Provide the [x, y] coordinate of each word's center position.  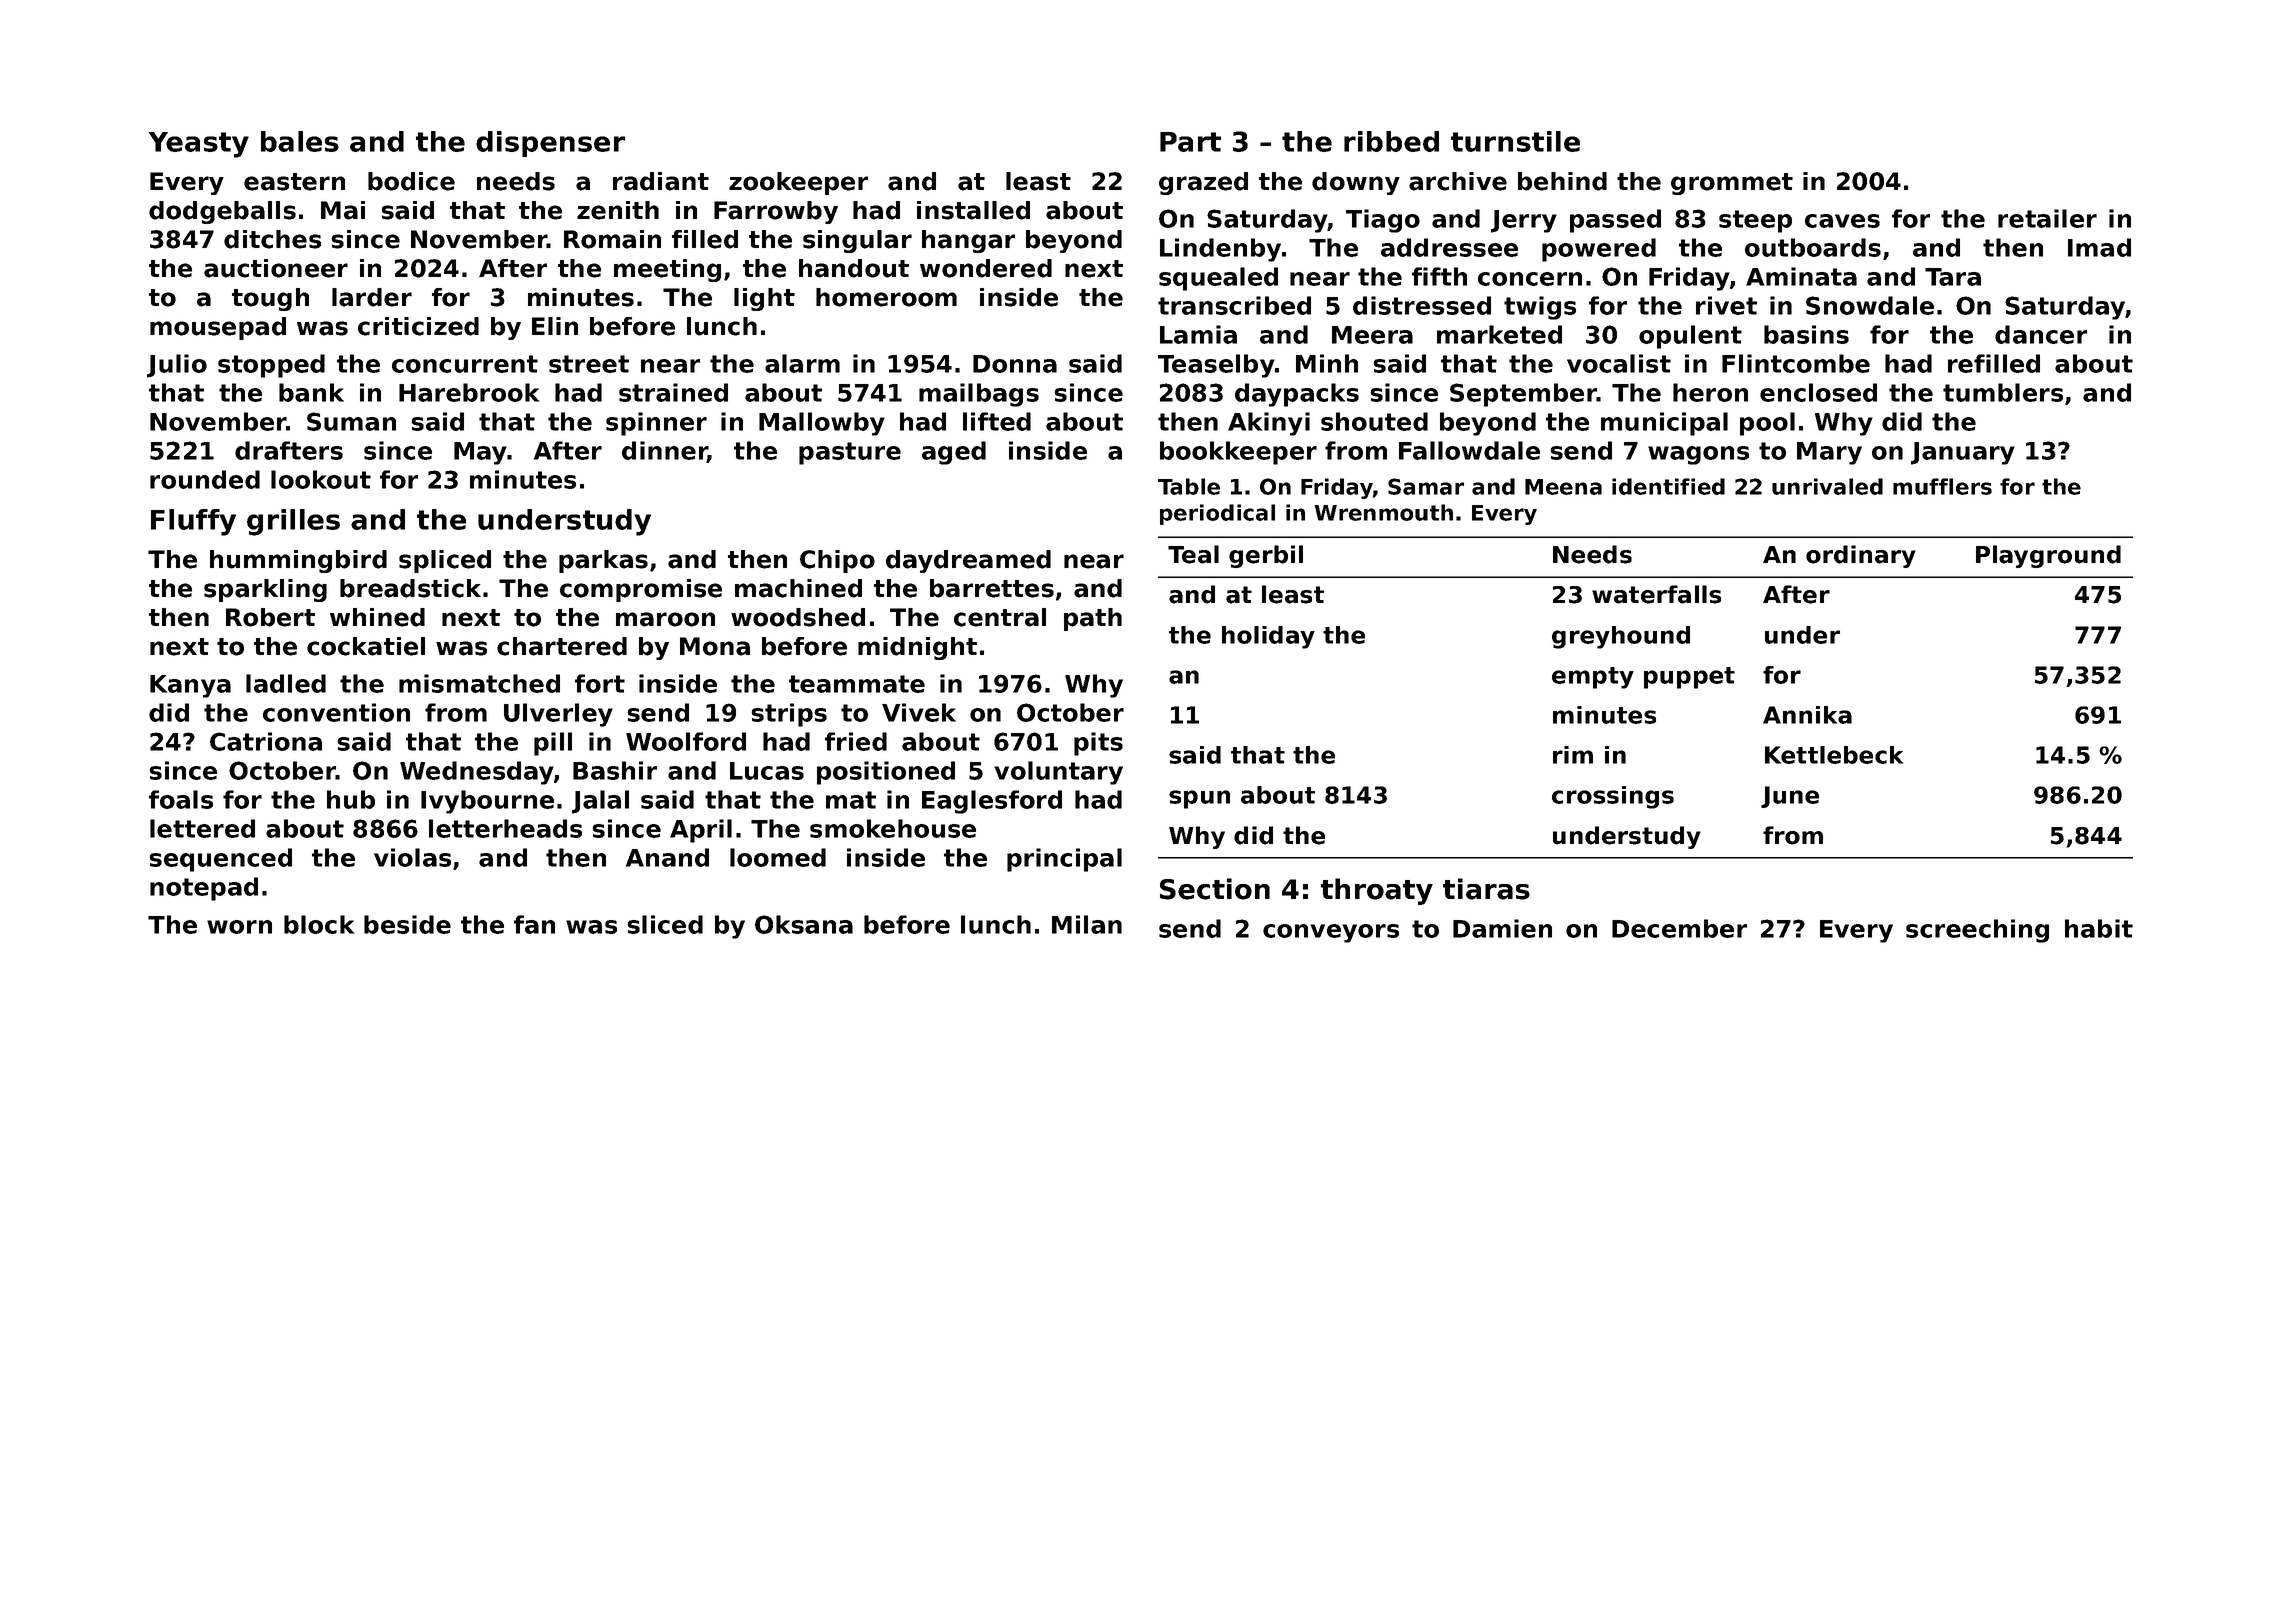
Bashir [615, 770]
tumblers [2003, 392]
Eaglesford [992, 802]
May [480, 453]
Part [1190, 142]
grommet [1732, 184]
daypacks [1297, 395]
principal [1064, 860]
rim [1573, 755]
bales [300, 141]
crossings [1613, 797]
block [319, 924]
